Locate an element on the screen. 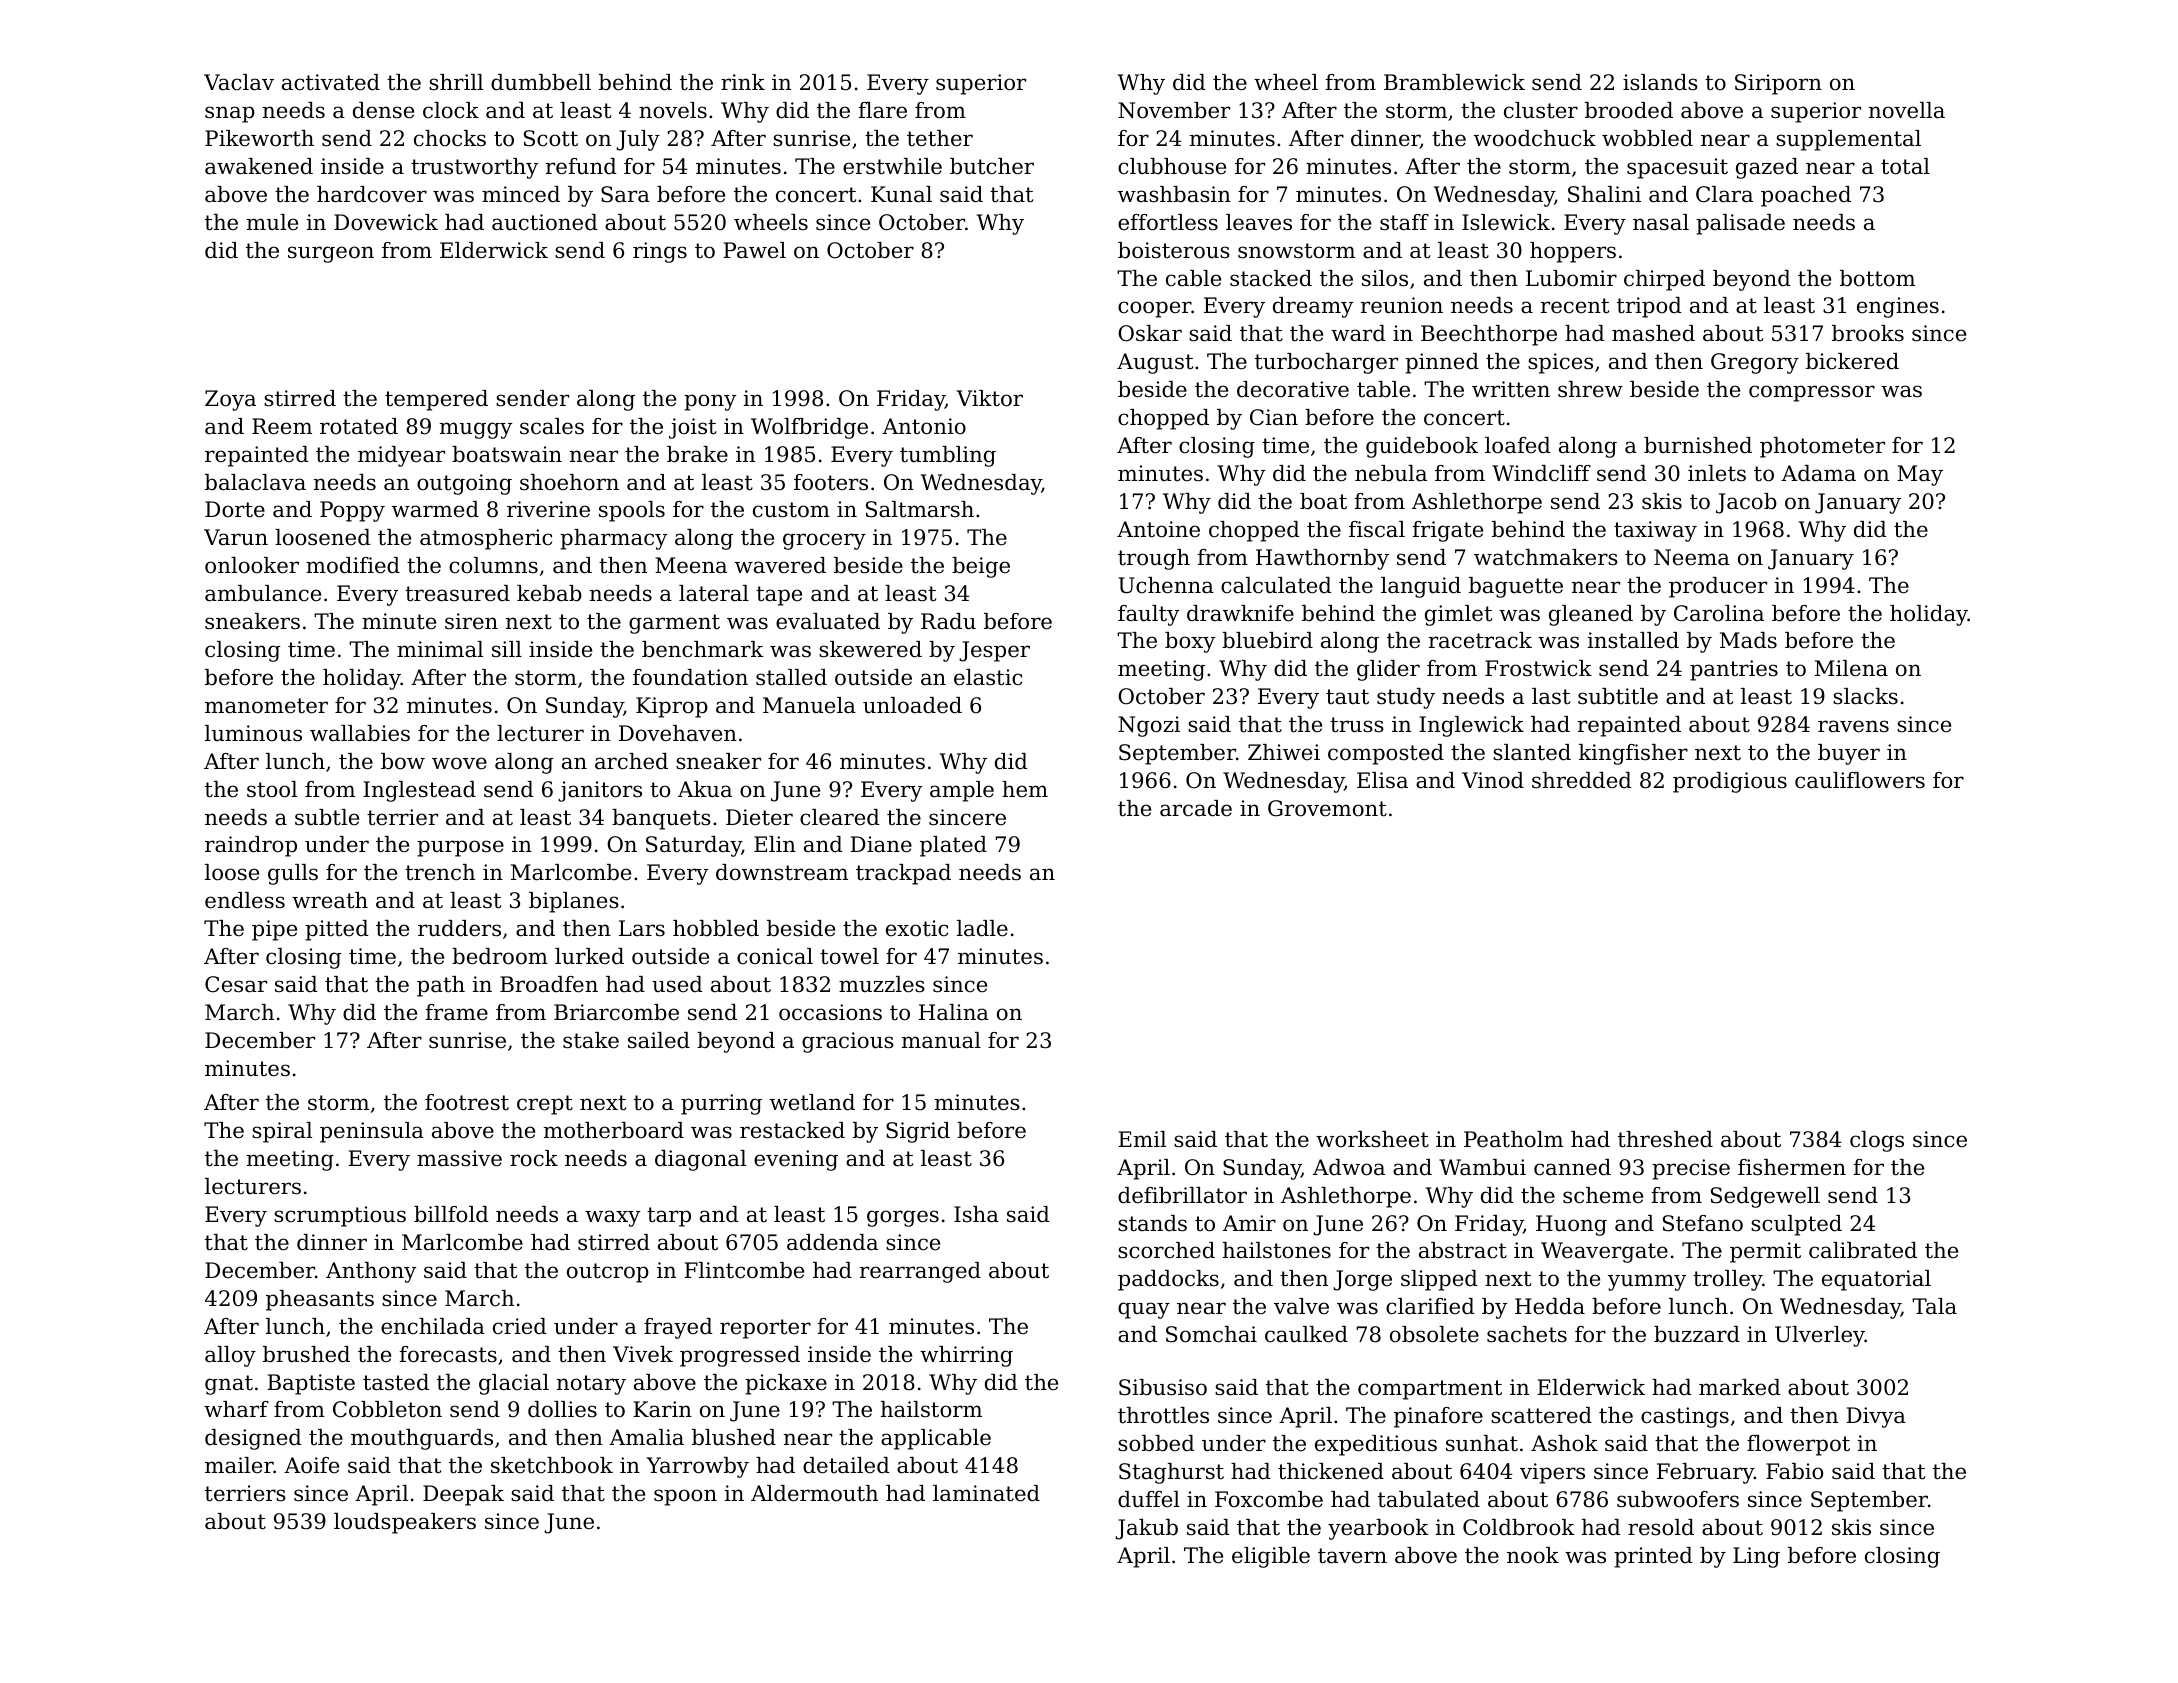 This screenshot has height=1683, width=2178. cauliflowers is located at coordinates (1860, 780).
